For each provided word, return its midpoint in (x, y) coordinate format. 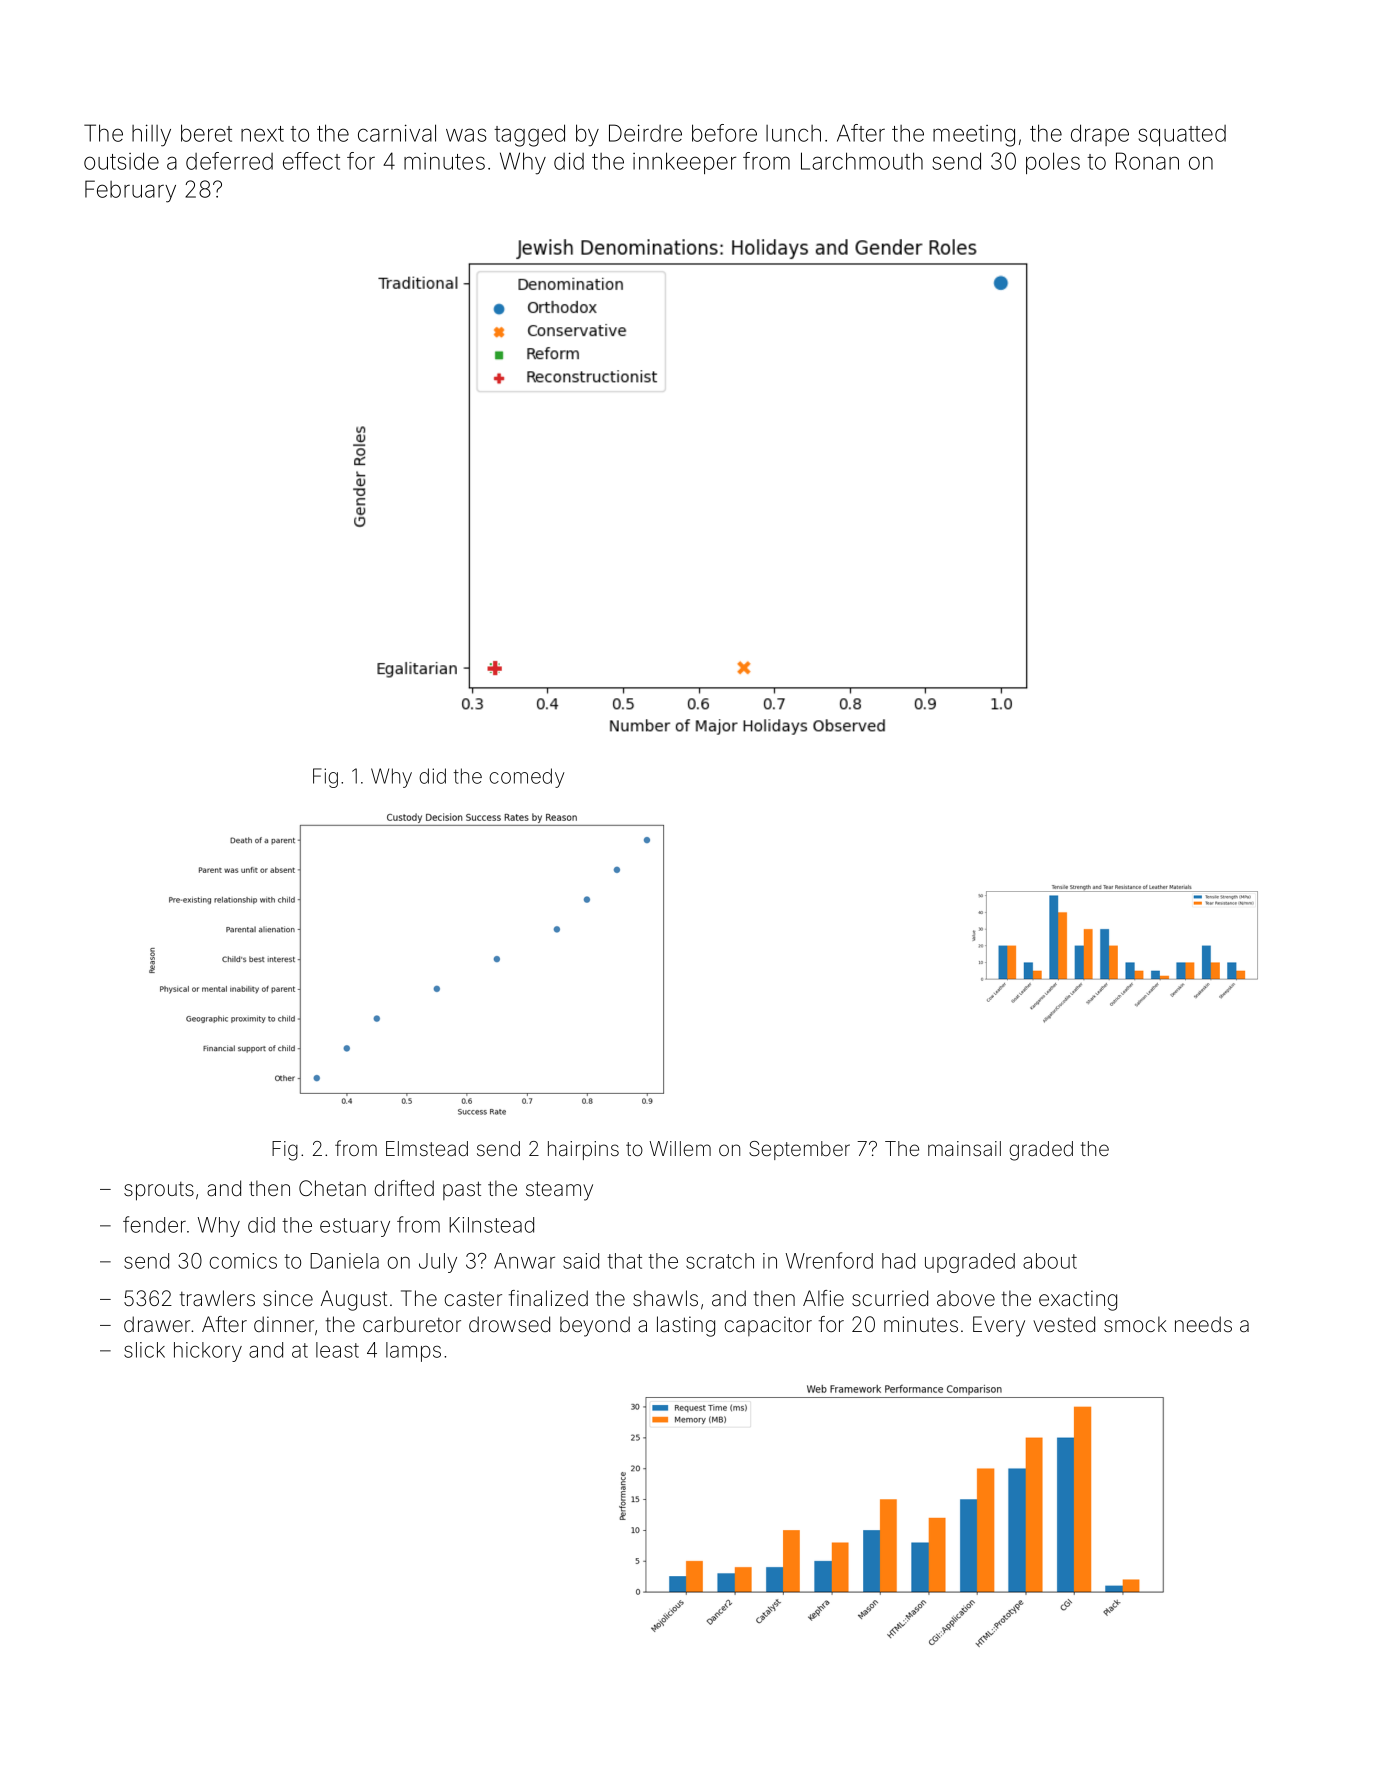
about (1050, 1261)
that (624, 1261)
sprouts (159, 1191)
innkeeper (684, 163)
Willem (680, 1148)
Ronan (1147, 161)
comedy (526, 778)
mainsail (964, 1148)
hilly (151, 135)
